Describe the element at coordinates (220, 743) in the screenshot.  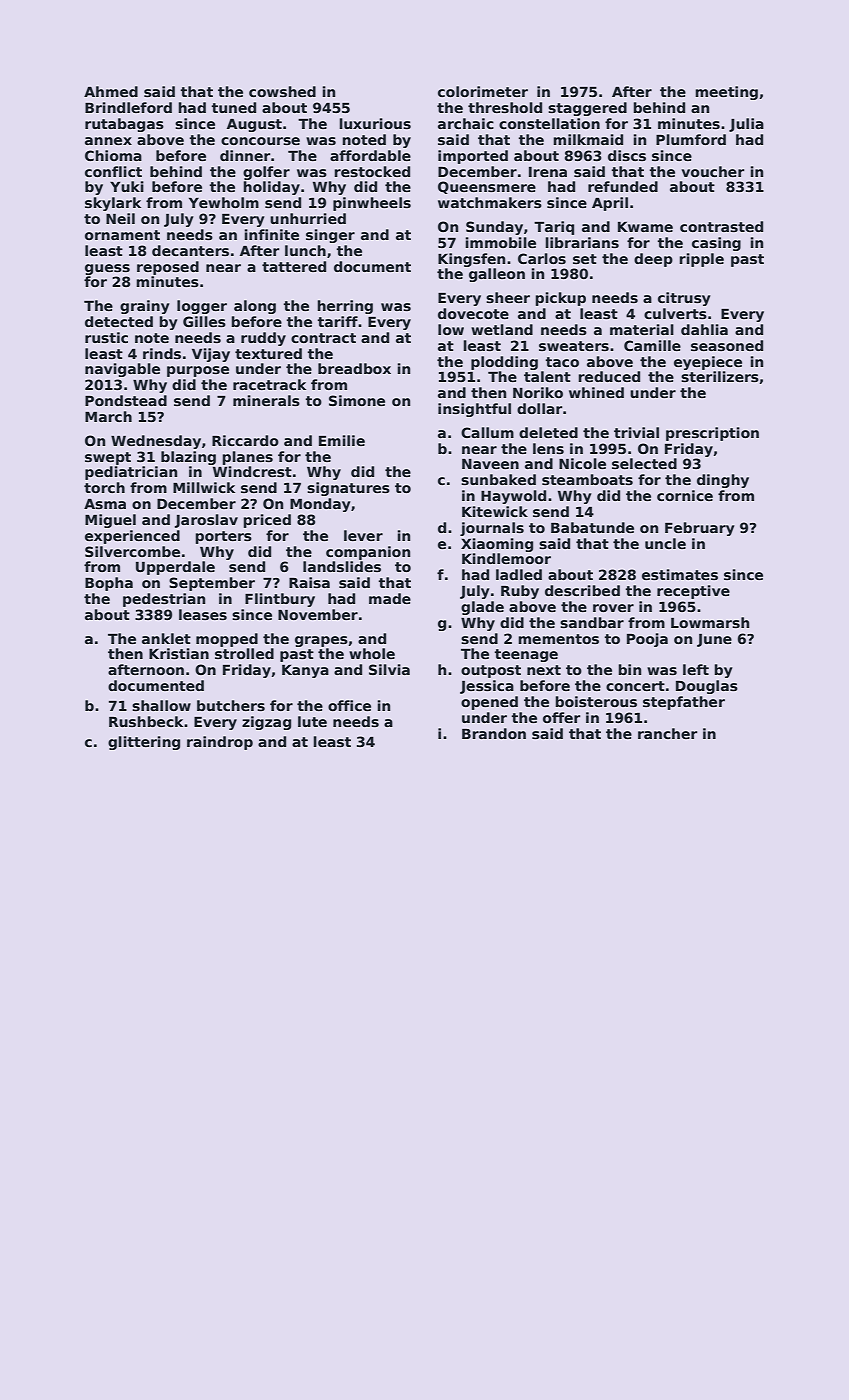
I see `raindrop` at that location.
